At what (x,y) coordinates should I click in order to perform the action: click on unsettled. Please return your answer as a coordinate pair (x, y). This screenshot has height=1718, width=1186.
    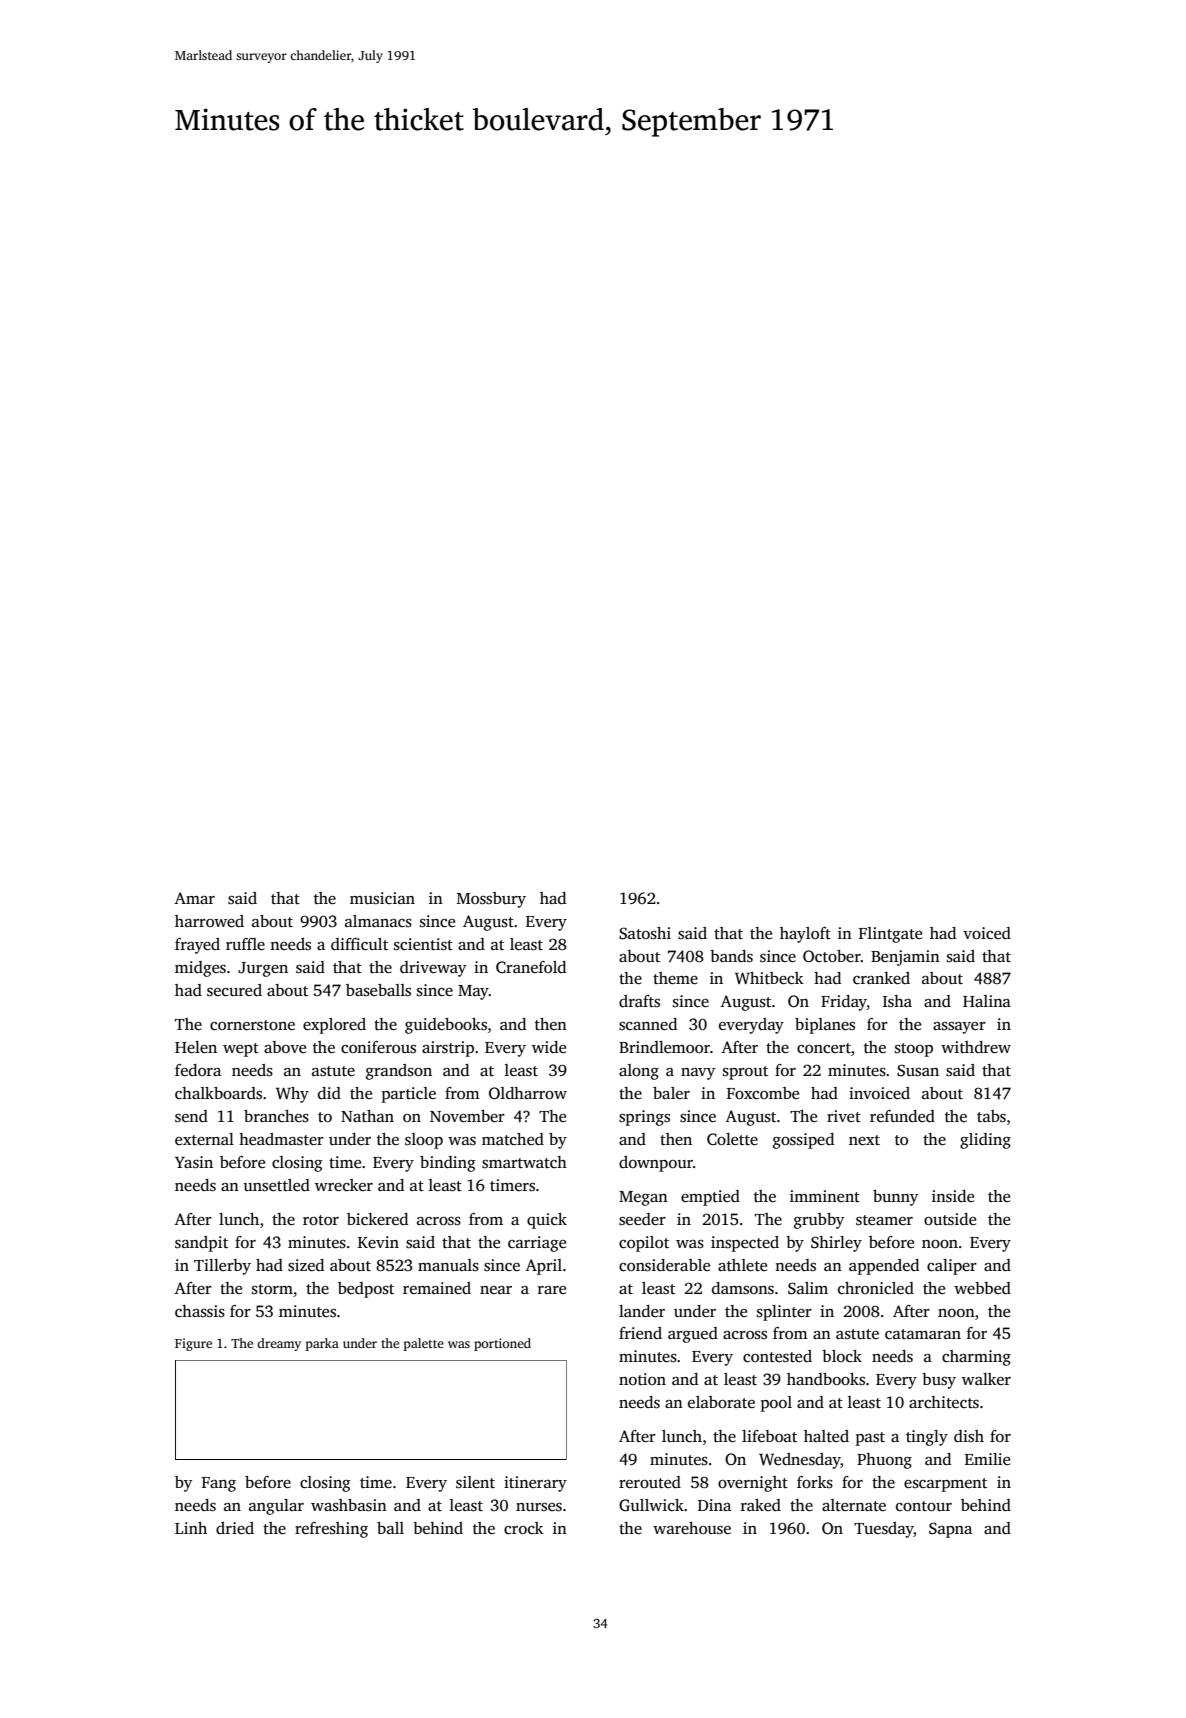
    Looking at the image, I should click on (276, 1185).
